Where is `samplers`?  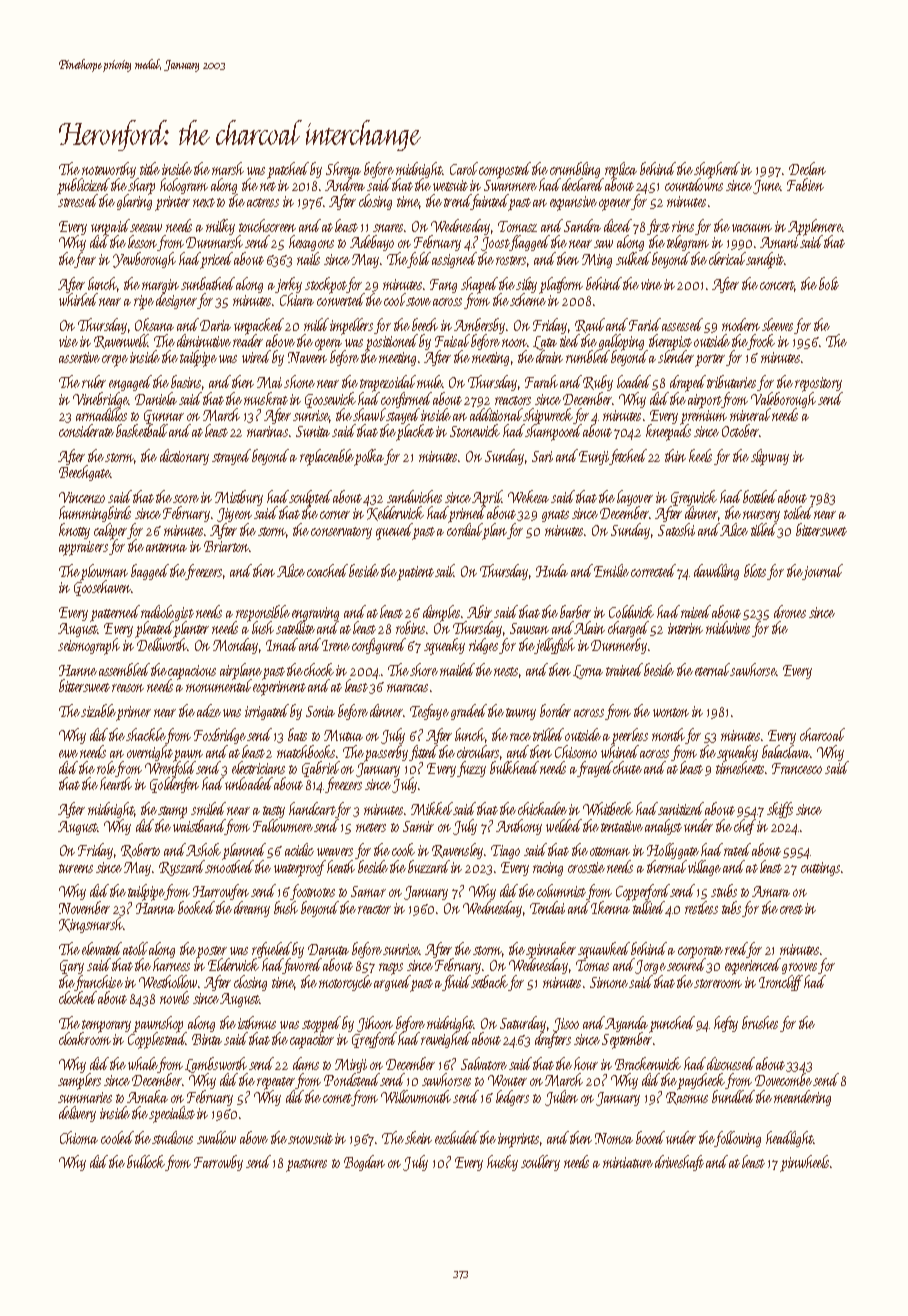
samplers is located at coordinates (79, 1081).
